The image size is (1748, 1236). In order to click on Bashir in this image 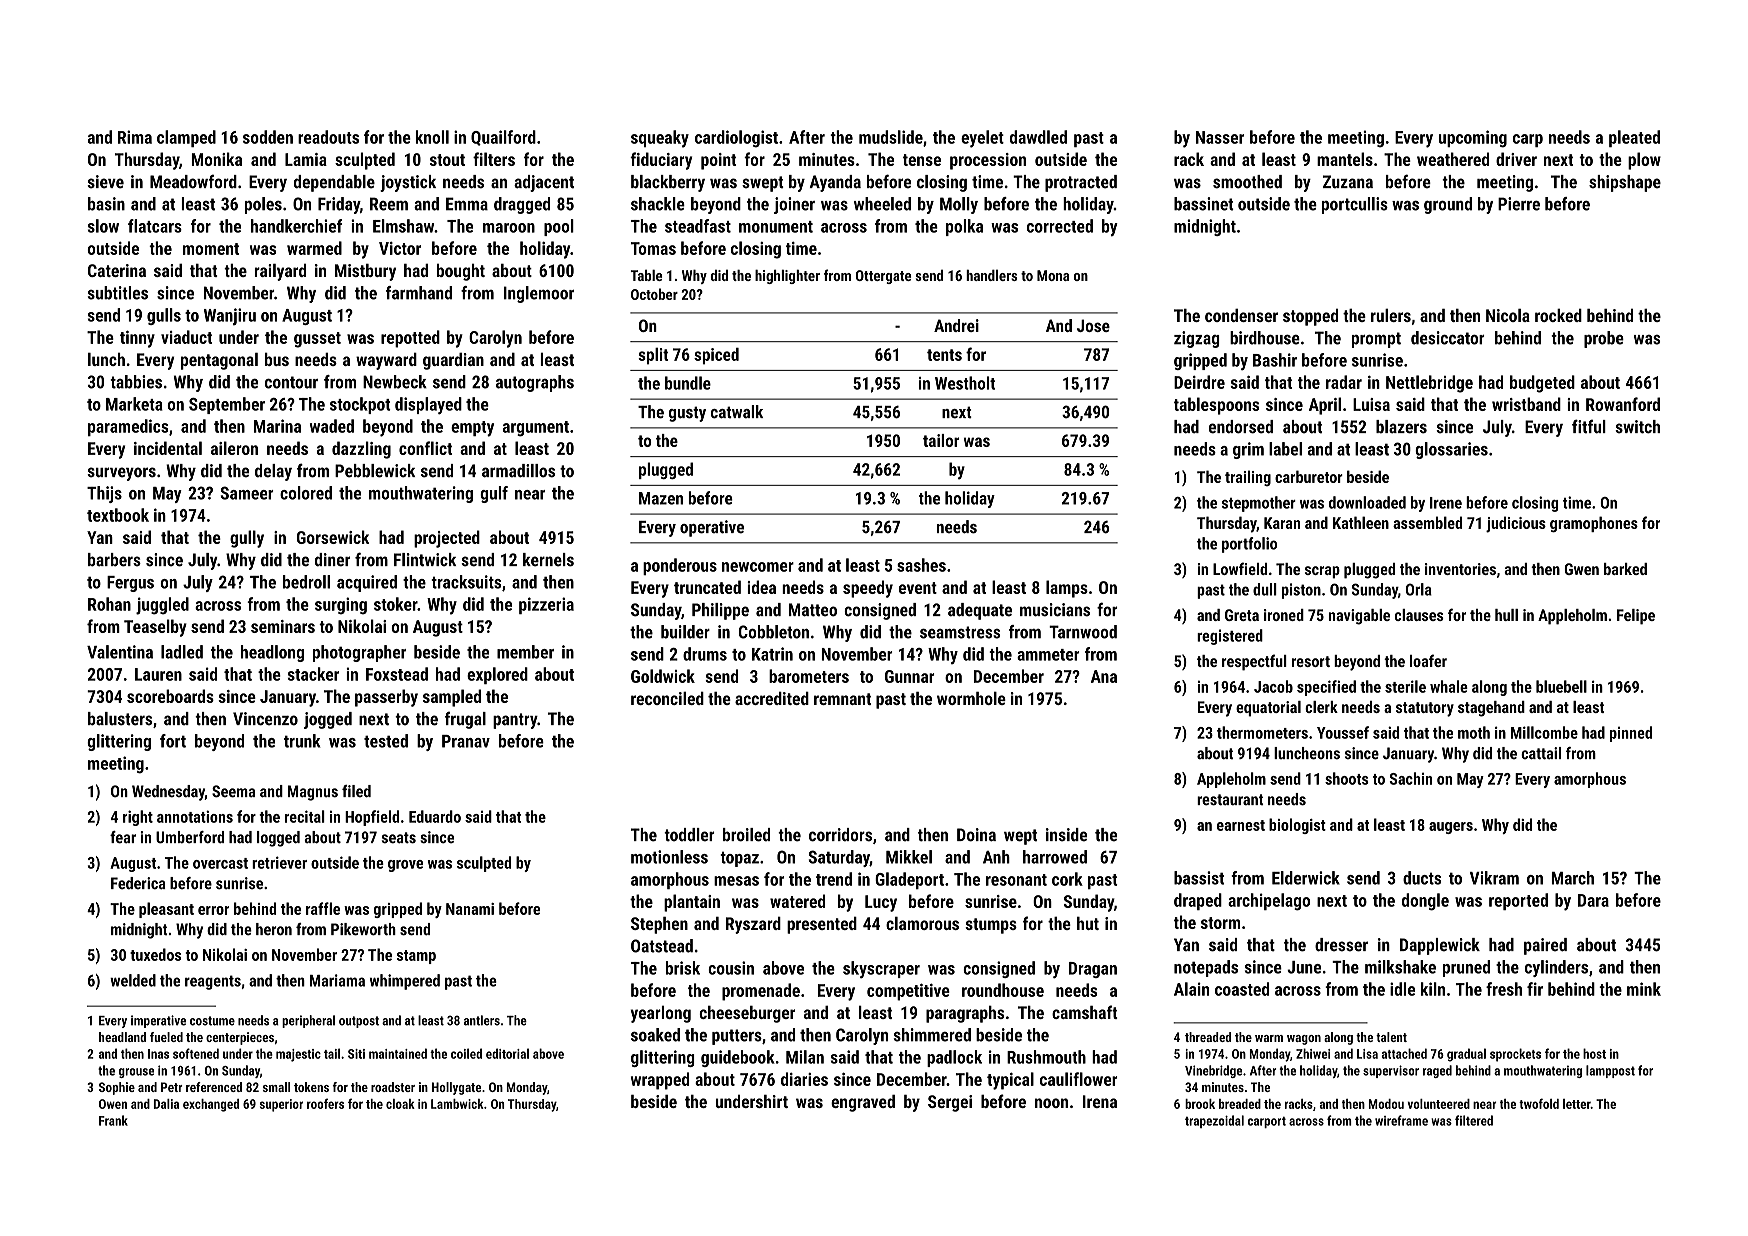, I will do `click(1275, 360)`.
